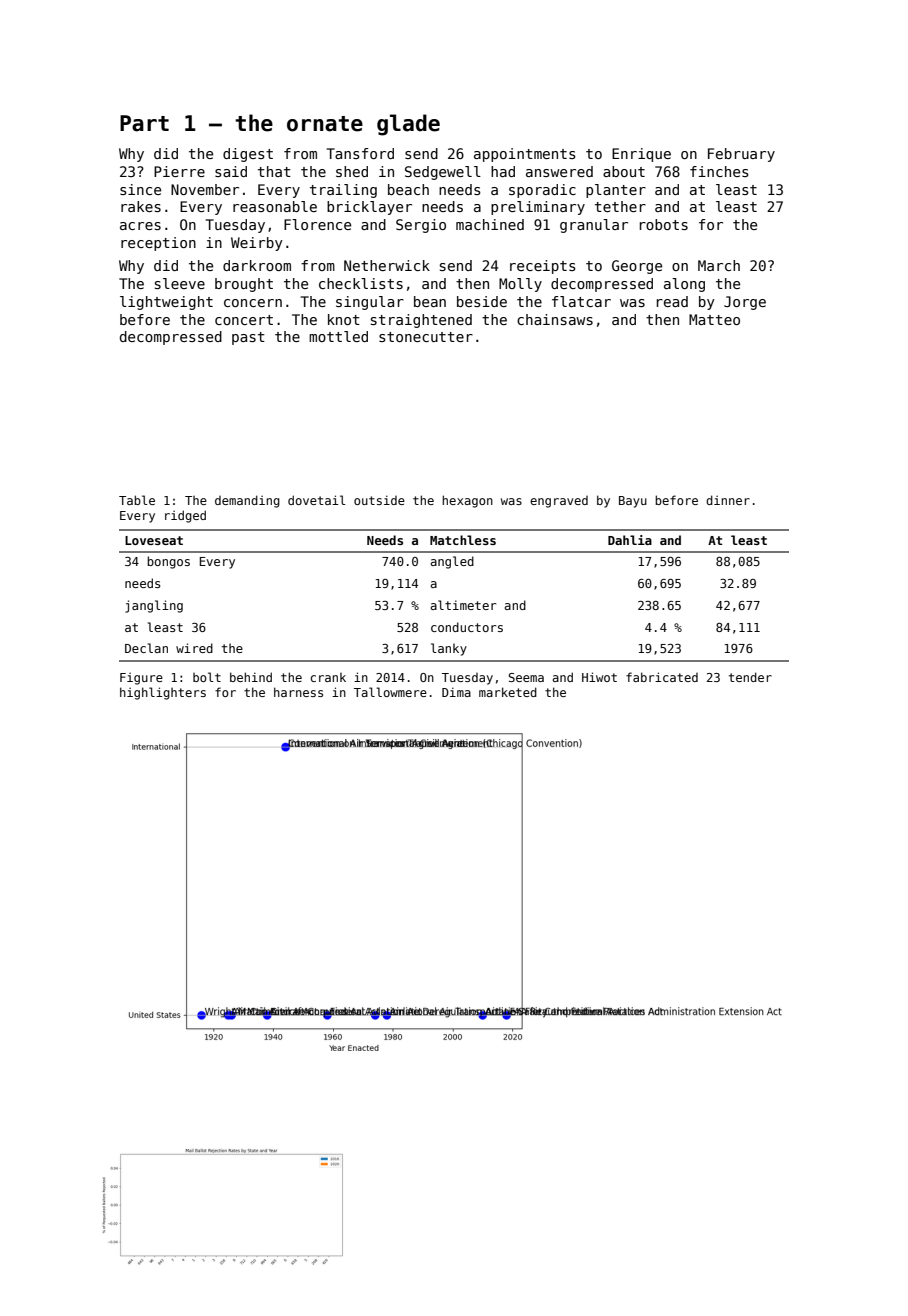 The height and width of the screenshot is (1316, 908). What do you see at coordinates (408, 125) in the screenshot?
I see `glade` at bounding box center [408, 125].
